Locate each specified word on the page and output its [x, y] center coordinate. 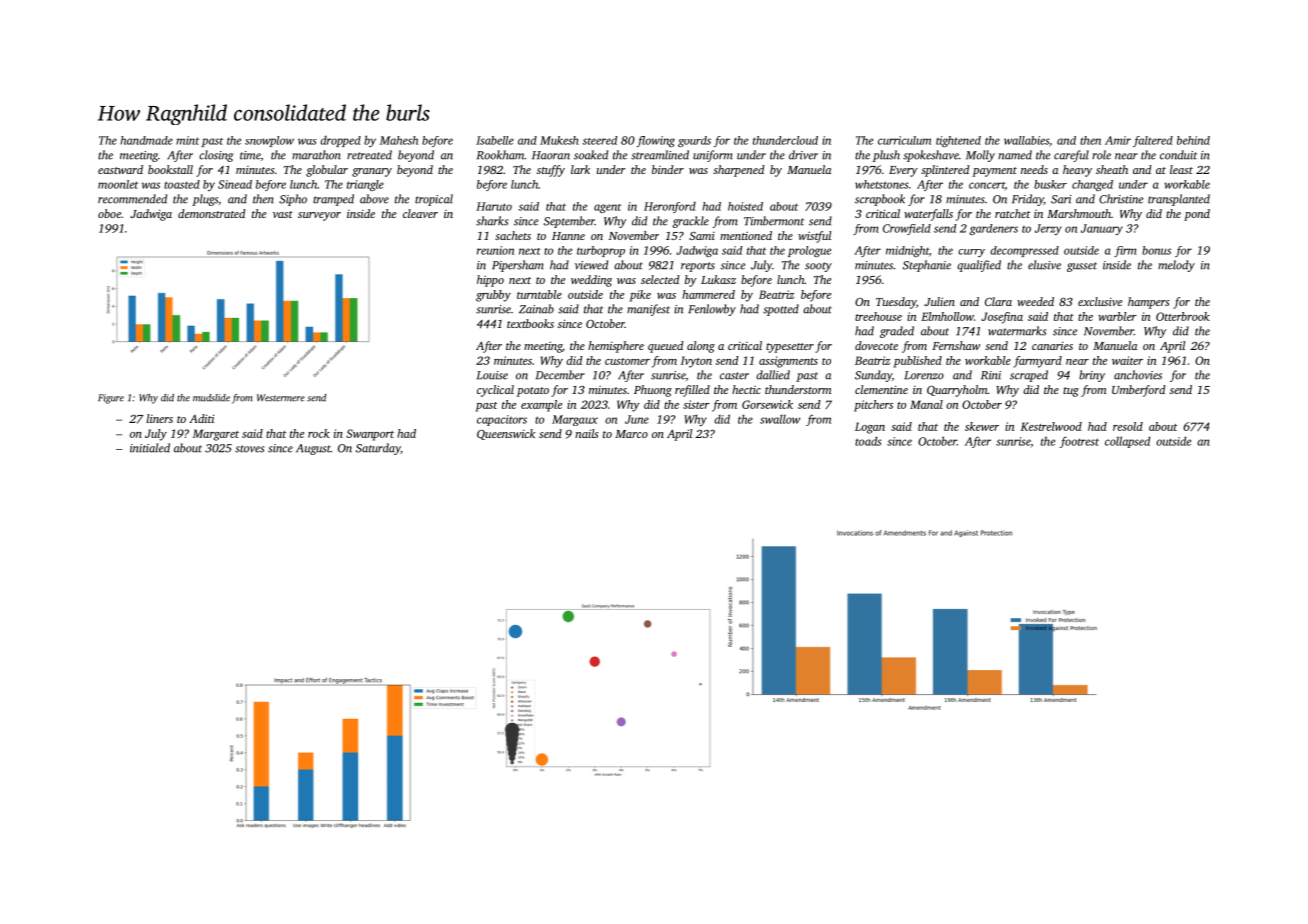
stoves [249, 449]
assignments [788, 362]
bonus [1156, 250]
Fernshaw [956, 345]
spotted [781, 310]
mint [187, 140]
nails [586, 433]
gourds [694, 141]
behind [1193, 140]
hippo [490, 281]
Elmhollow [947, 316]
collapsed [1127, 442]
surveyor [319, 216]
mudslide [211, 398]
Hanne [568, 236]
